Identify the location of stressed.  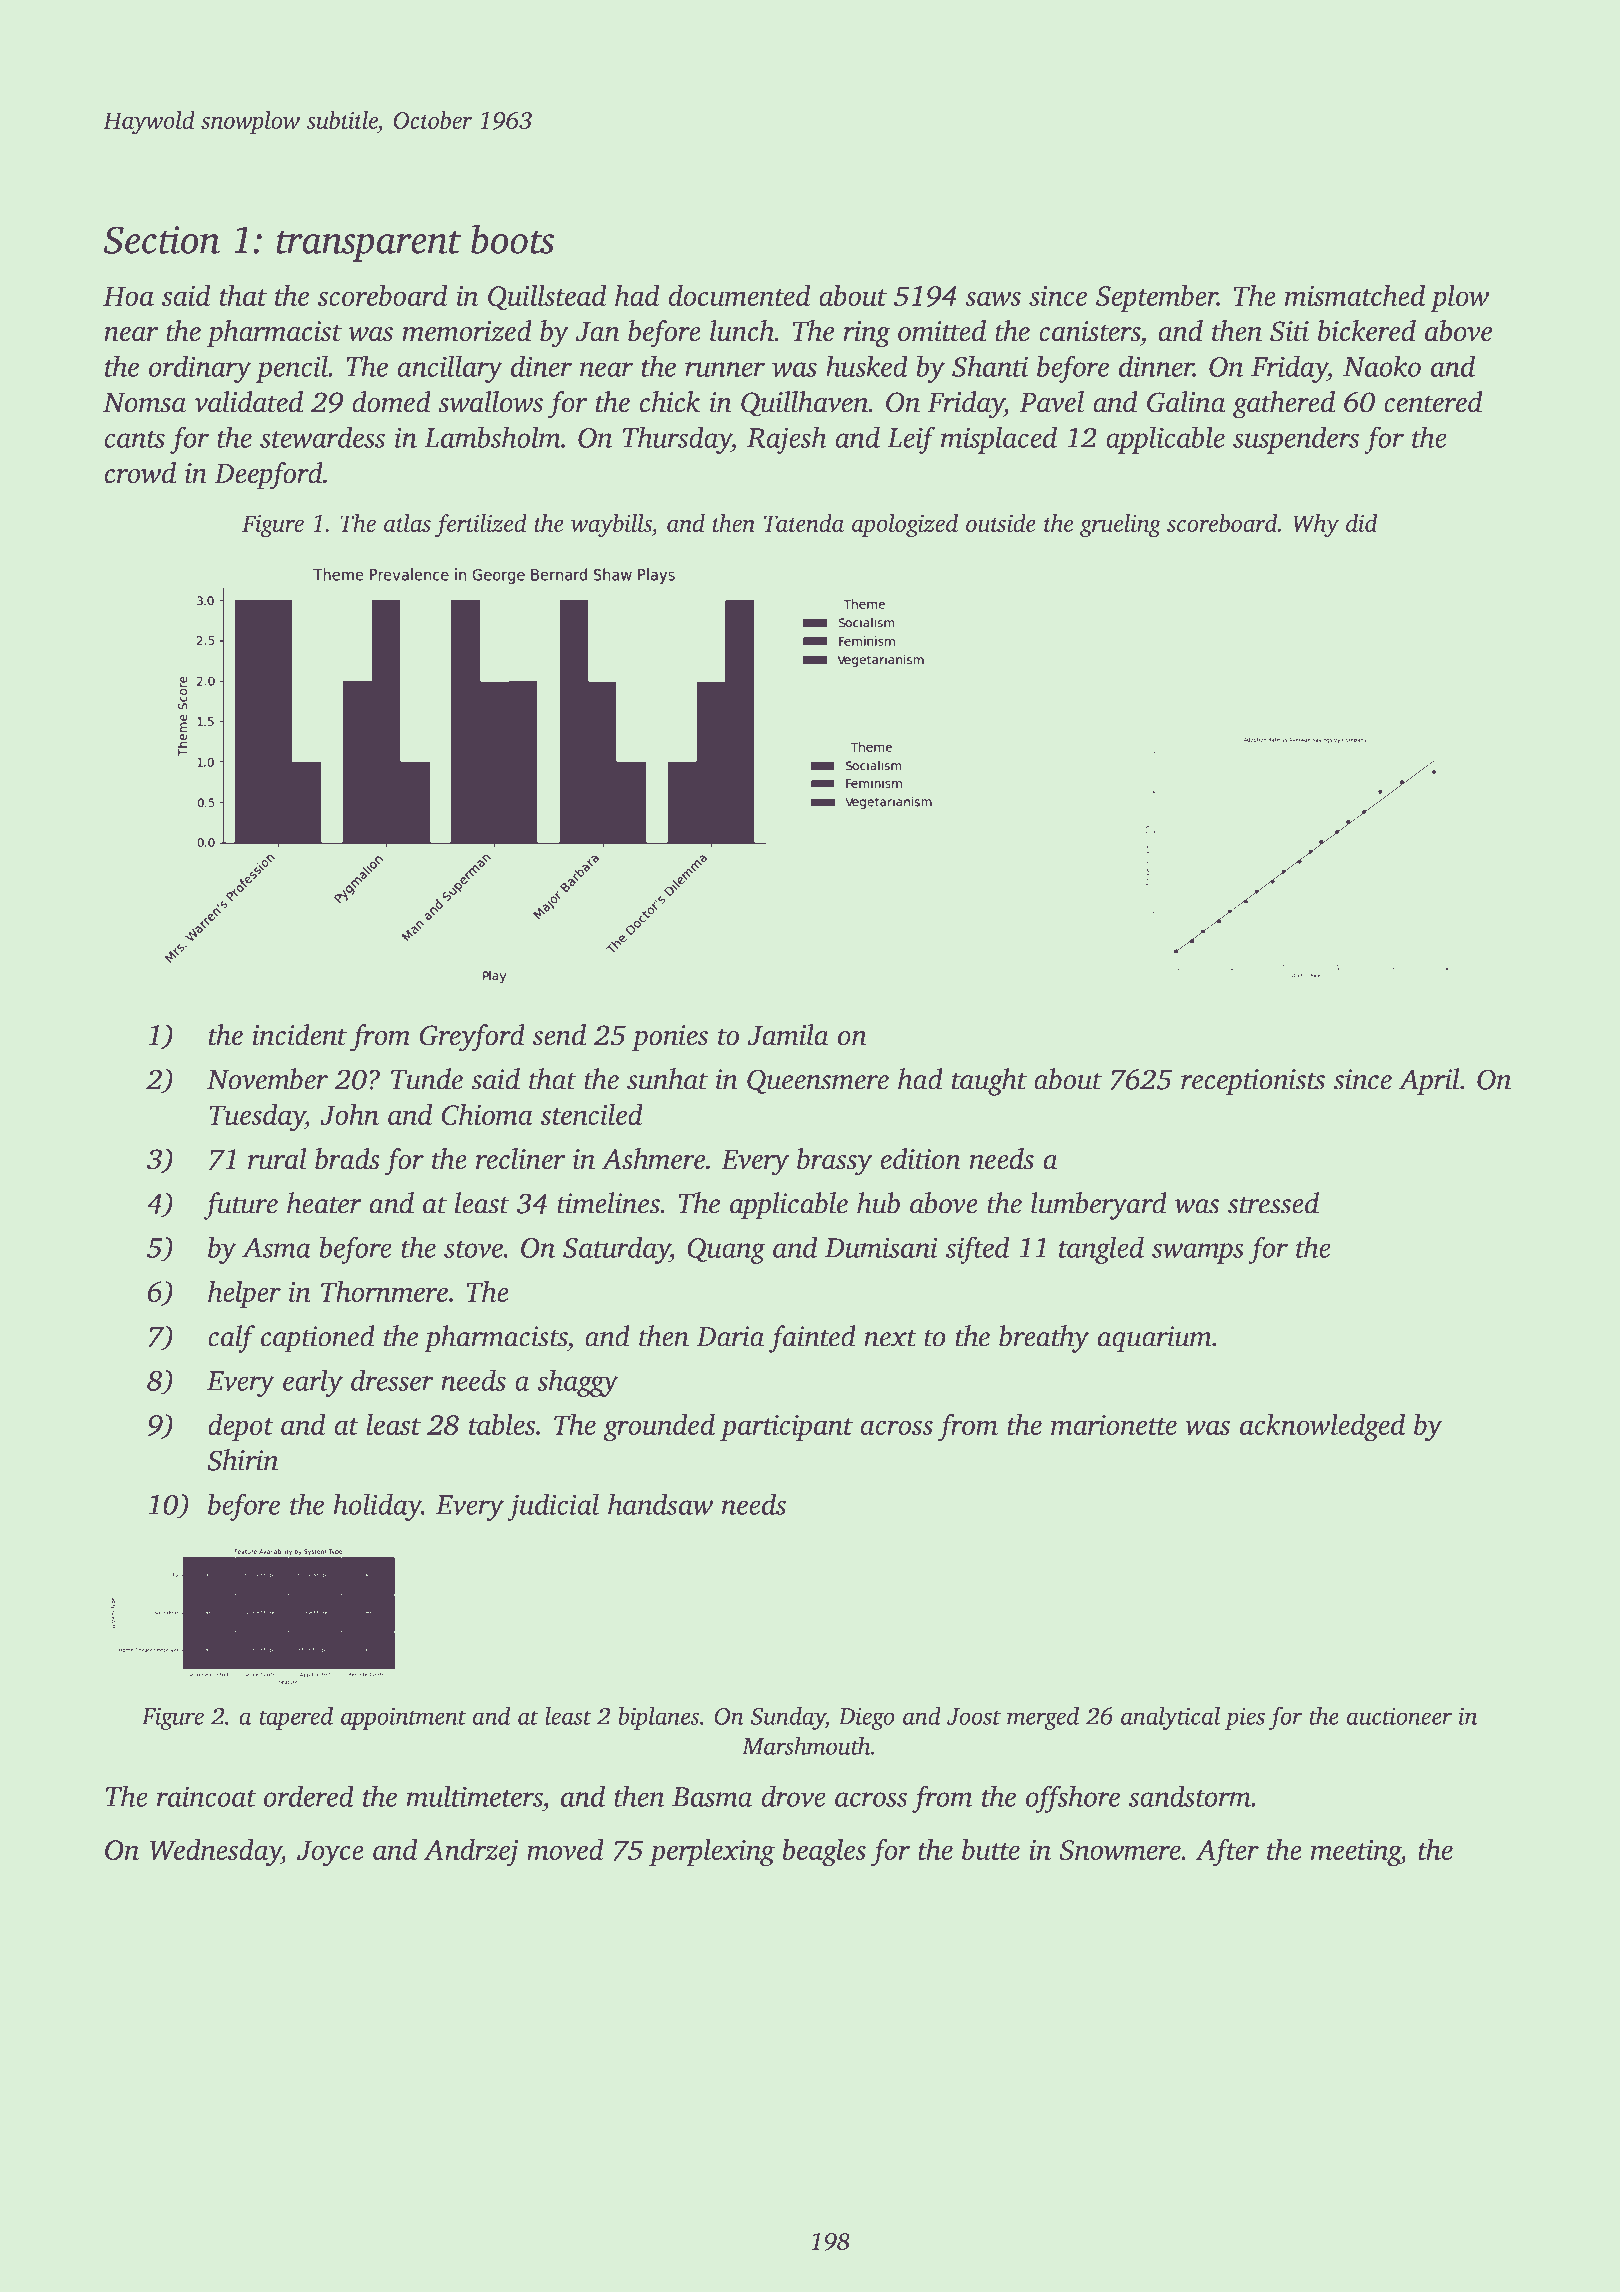
(1273, 1203).
